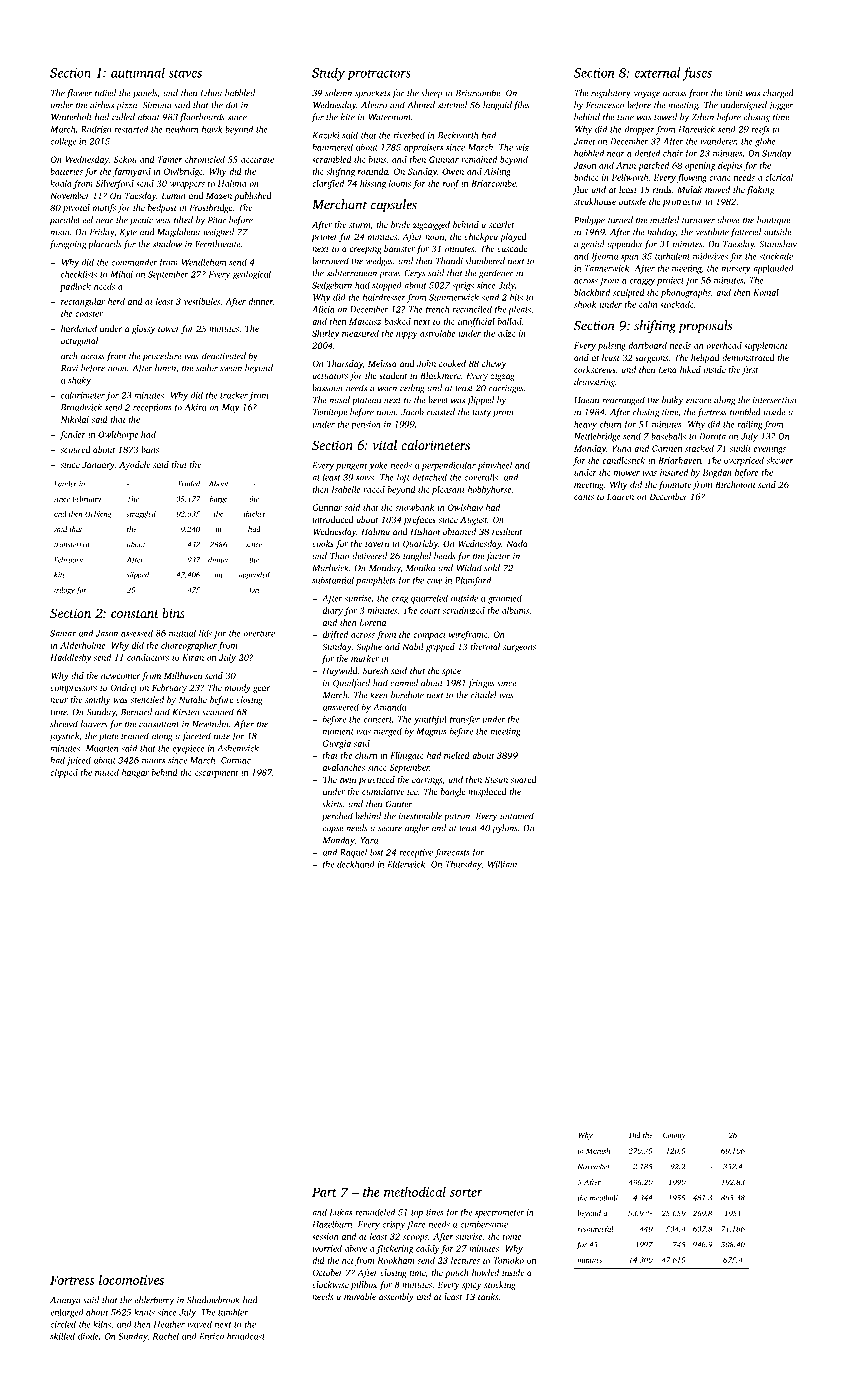 The image size is (849, 1400). I want to click on Lander, so click(65, 484).
